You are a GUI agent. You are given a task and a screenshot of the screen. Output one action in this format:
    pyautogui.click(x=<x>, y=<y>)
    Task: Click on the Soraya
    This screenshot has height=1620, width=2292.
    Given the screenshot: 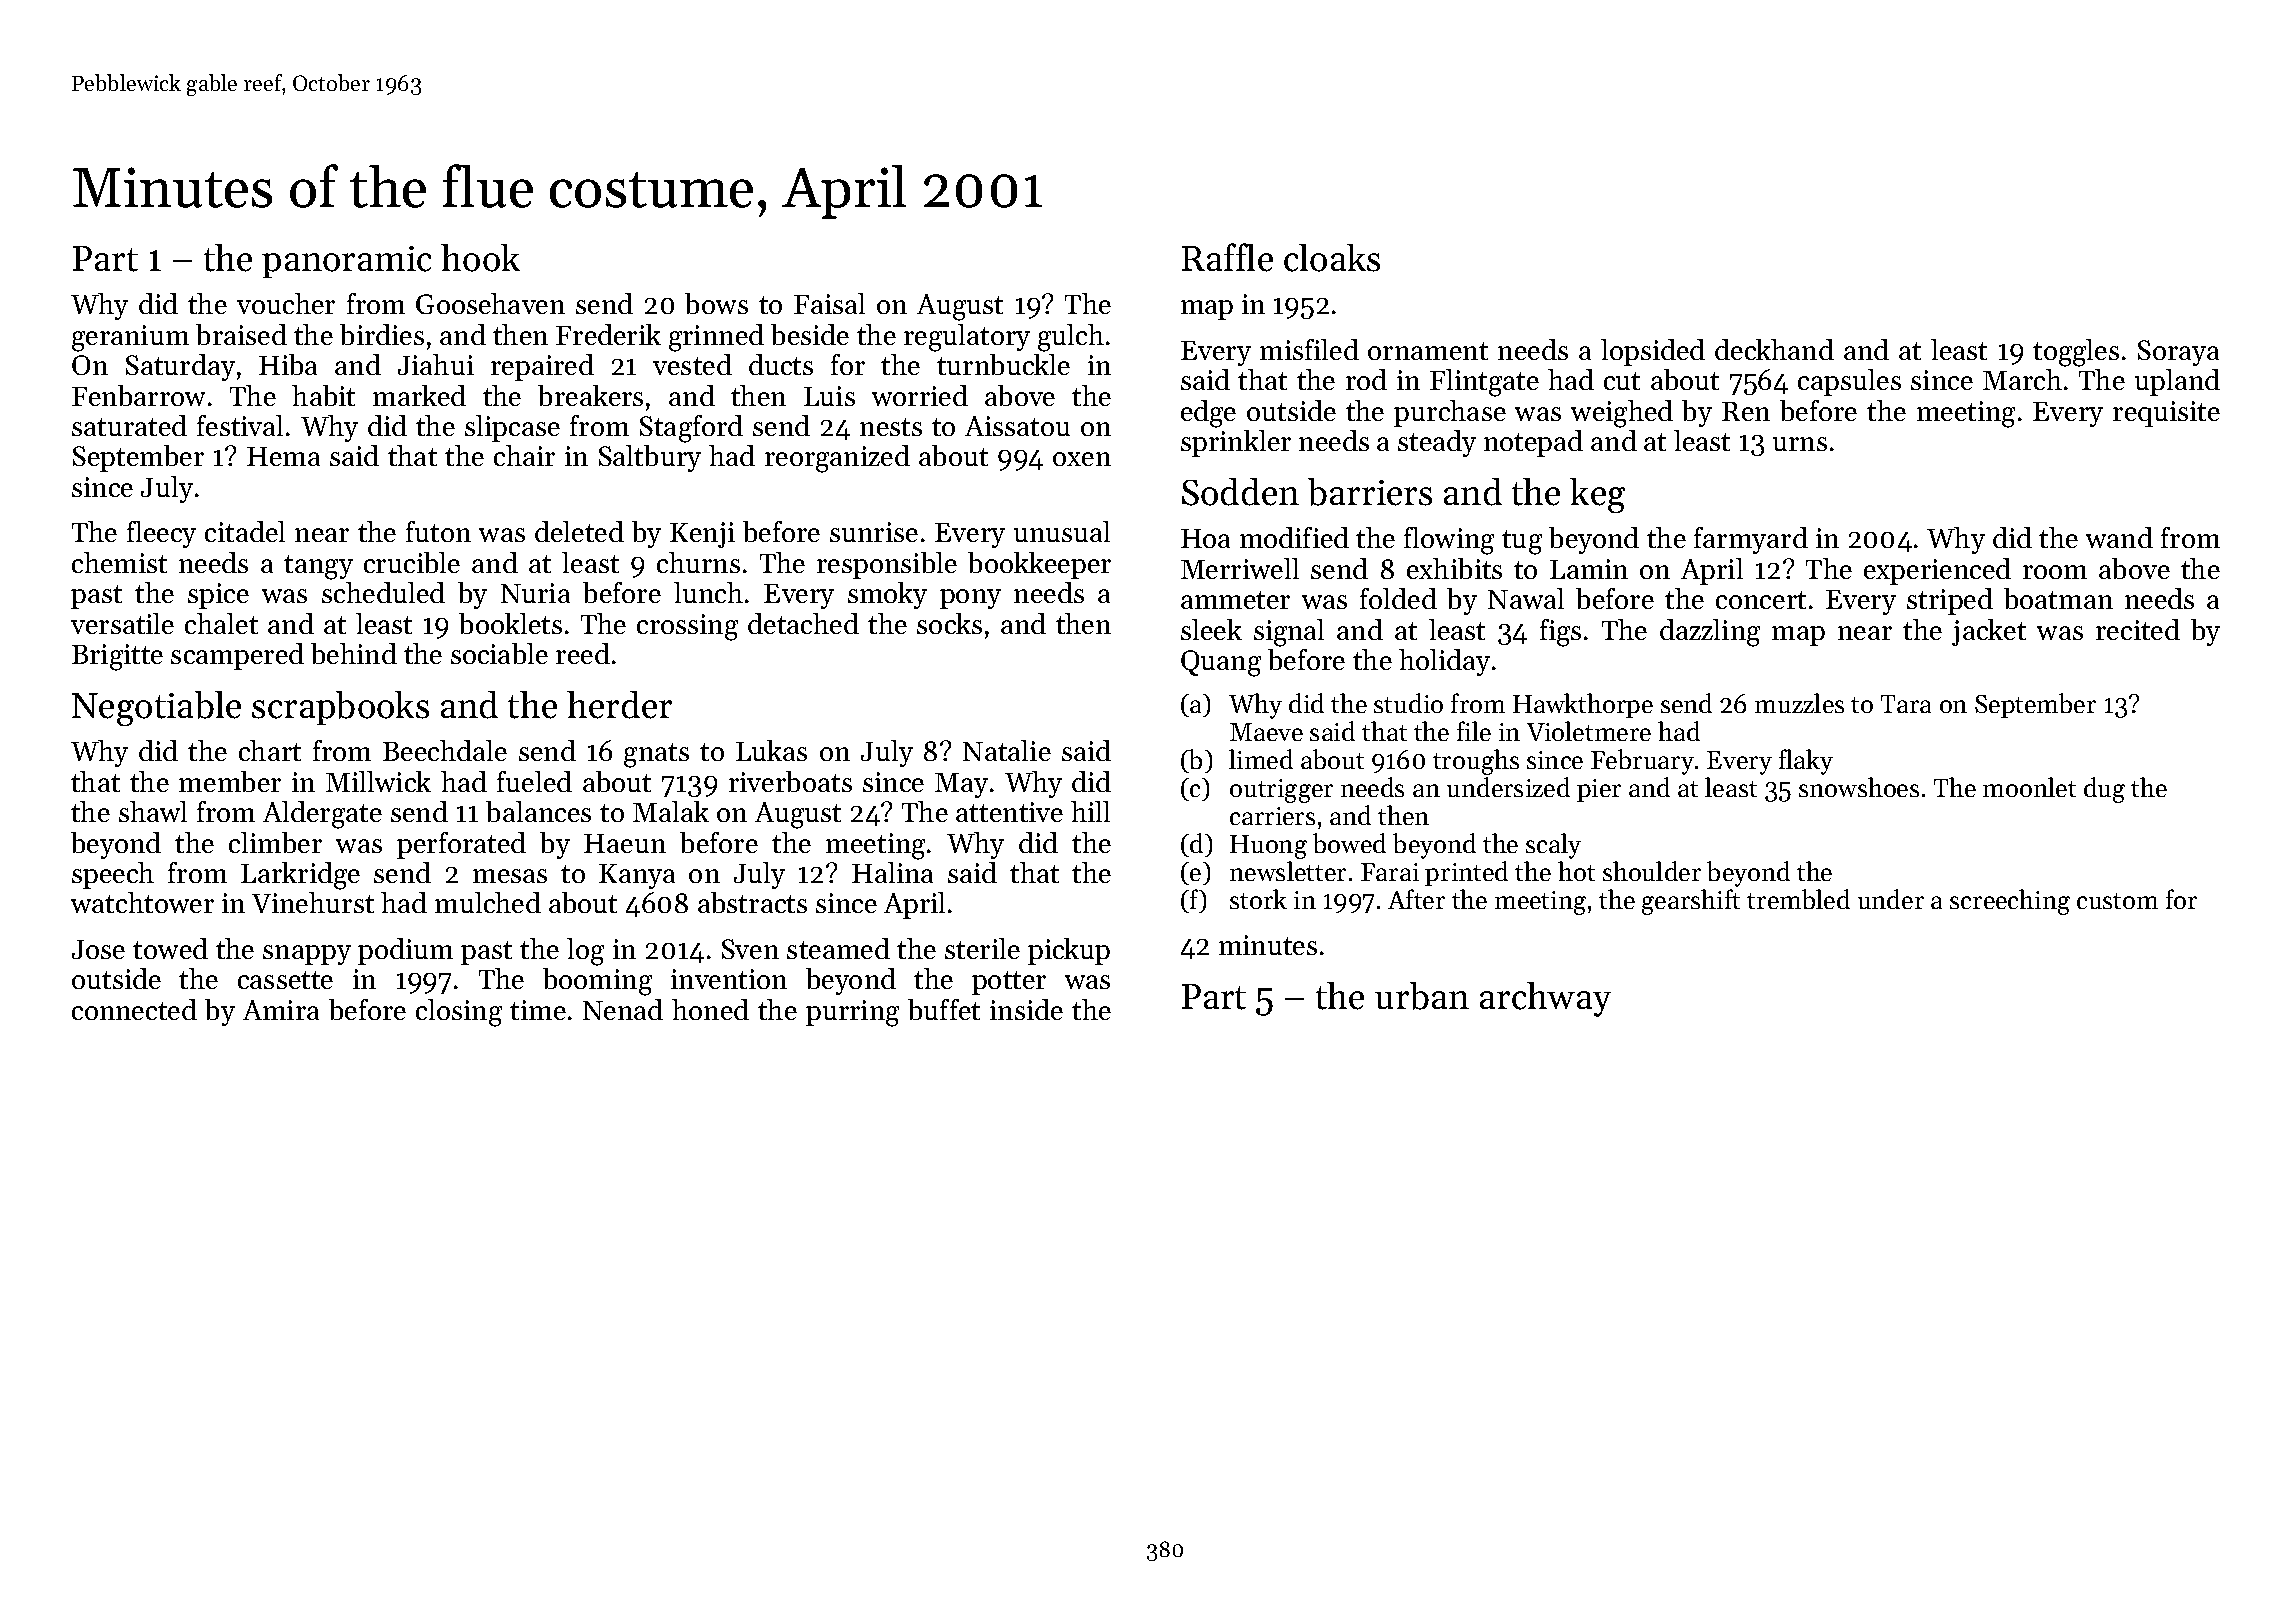 What is the action you would take?
    pyautogui.click(x=2178, y=353)
